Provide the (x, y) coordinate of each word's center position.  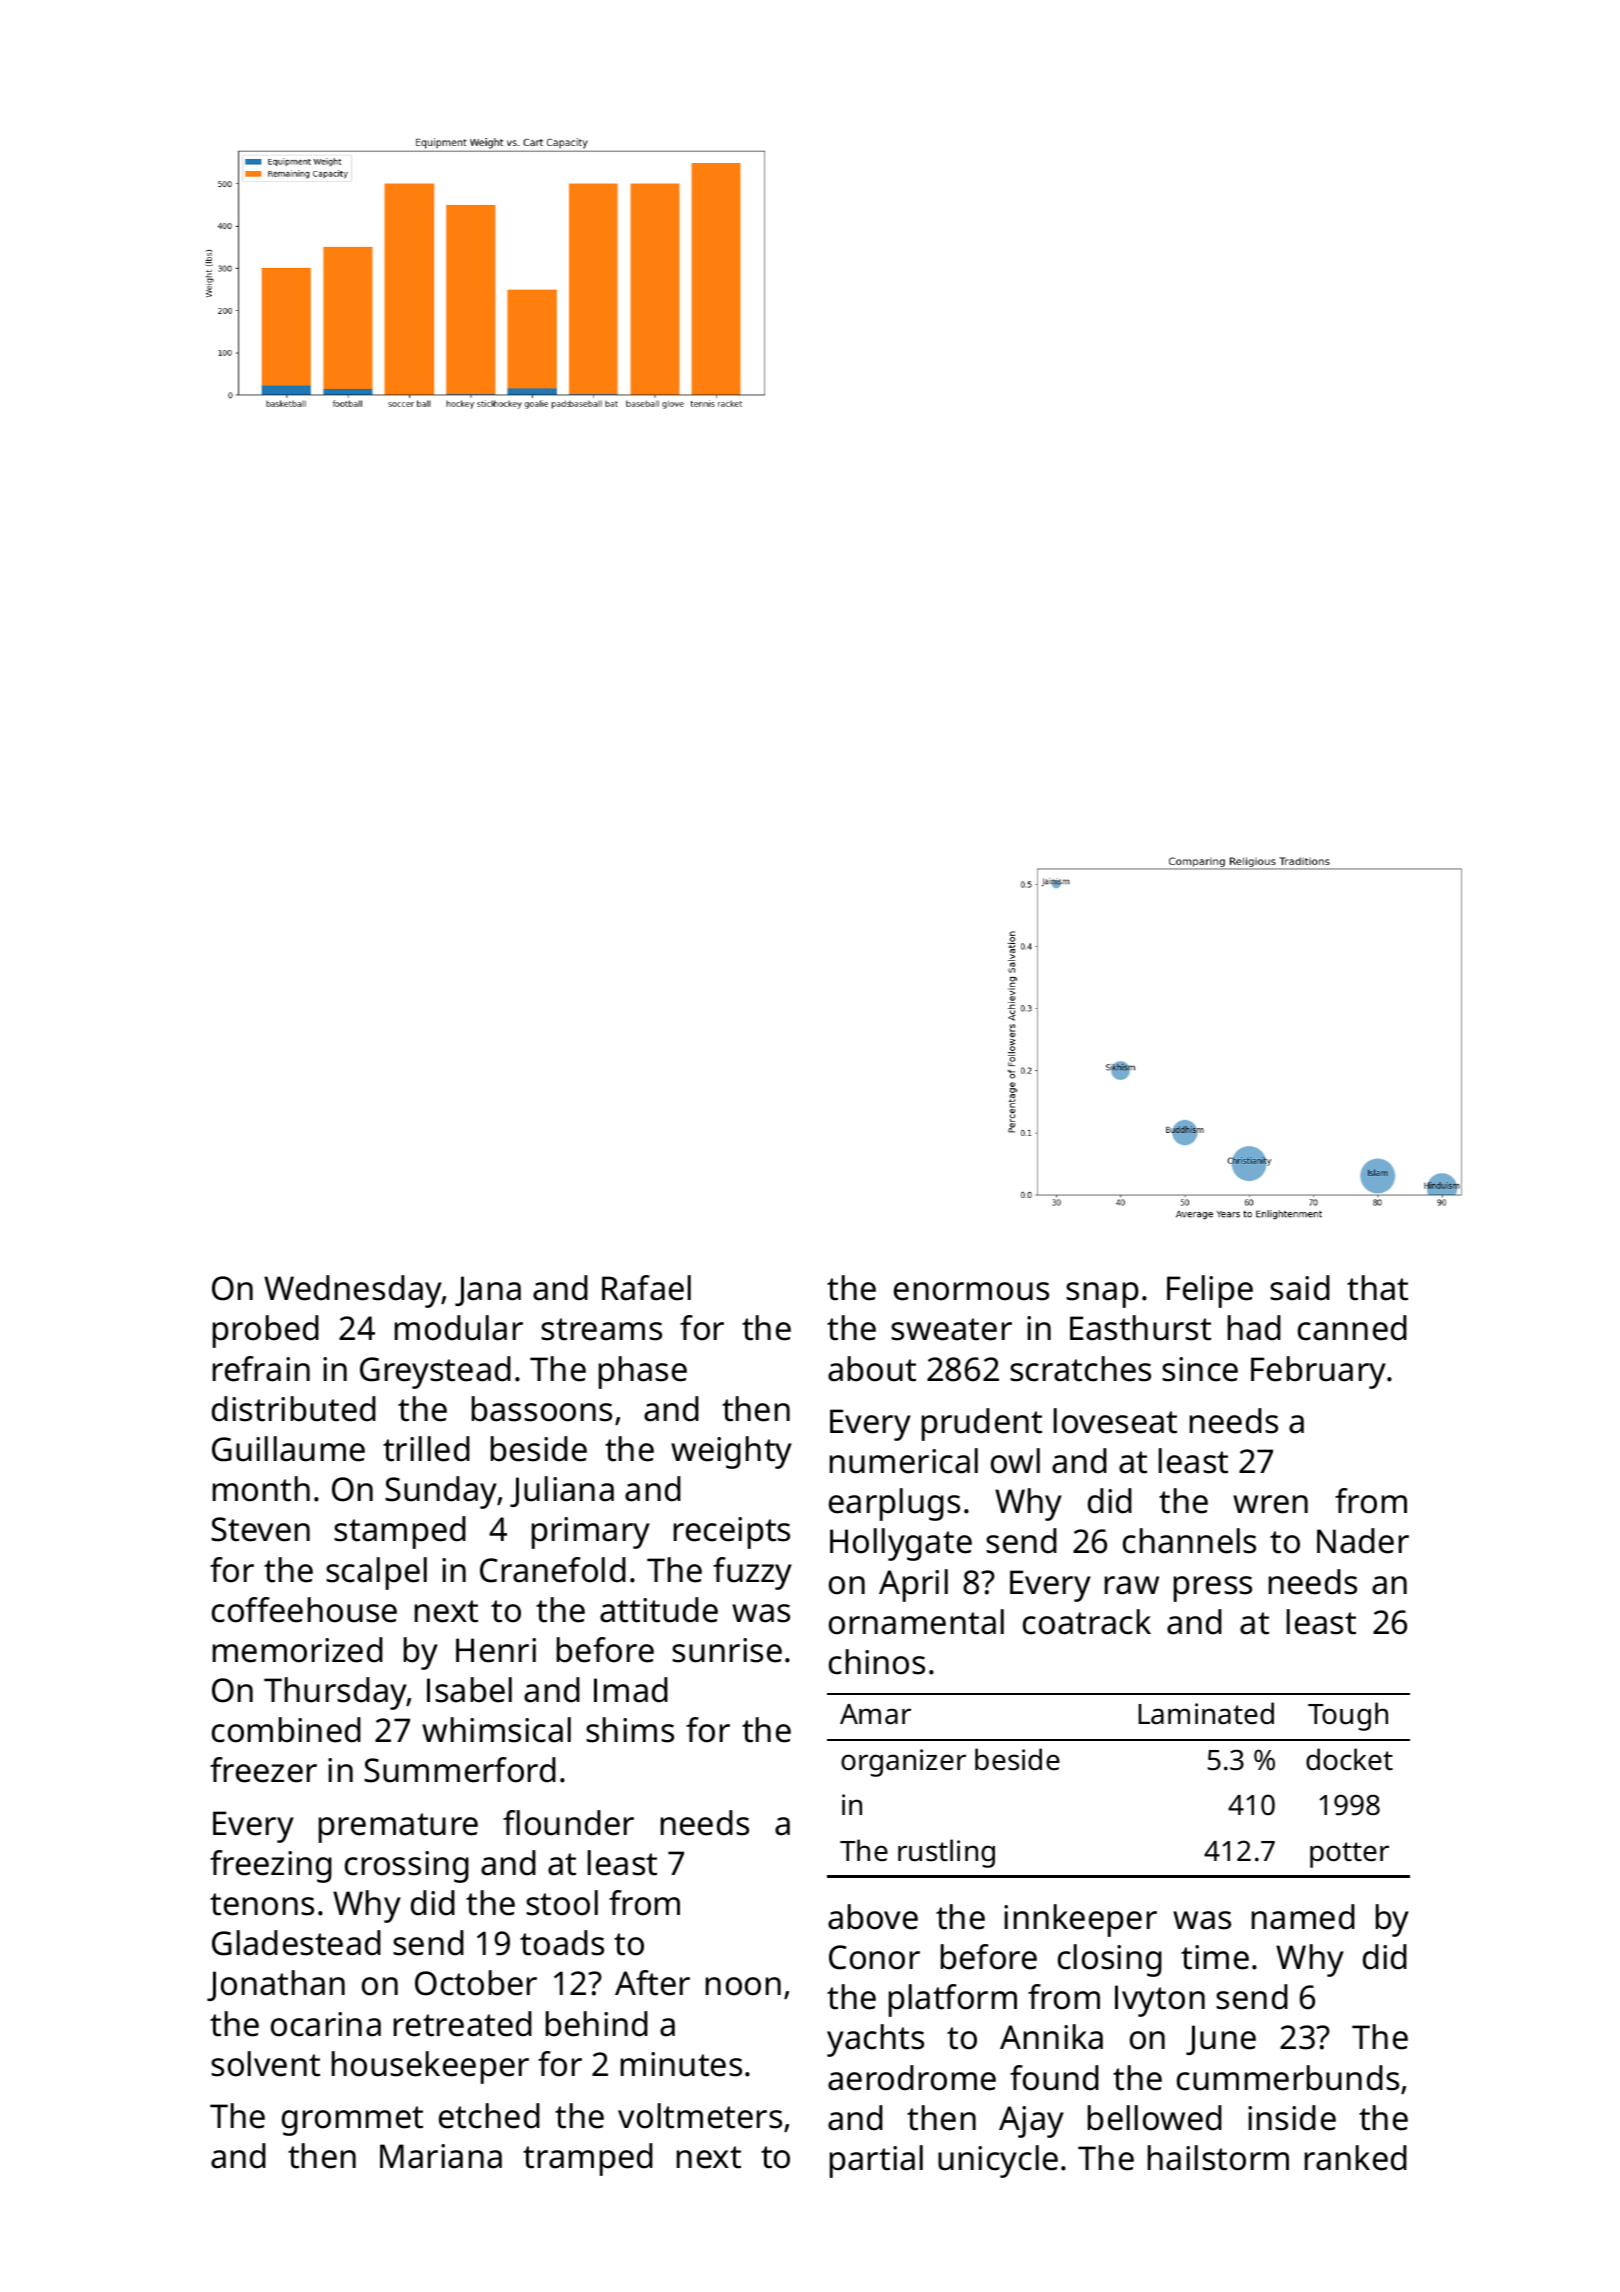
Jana (488, 1291)
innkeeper (1080, 1920)
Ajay (1031, 2122)
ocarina (326, 2024)
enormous (971, 1291)
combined (286, 1730)
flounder (568, 1823)
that (1377, 1288)
